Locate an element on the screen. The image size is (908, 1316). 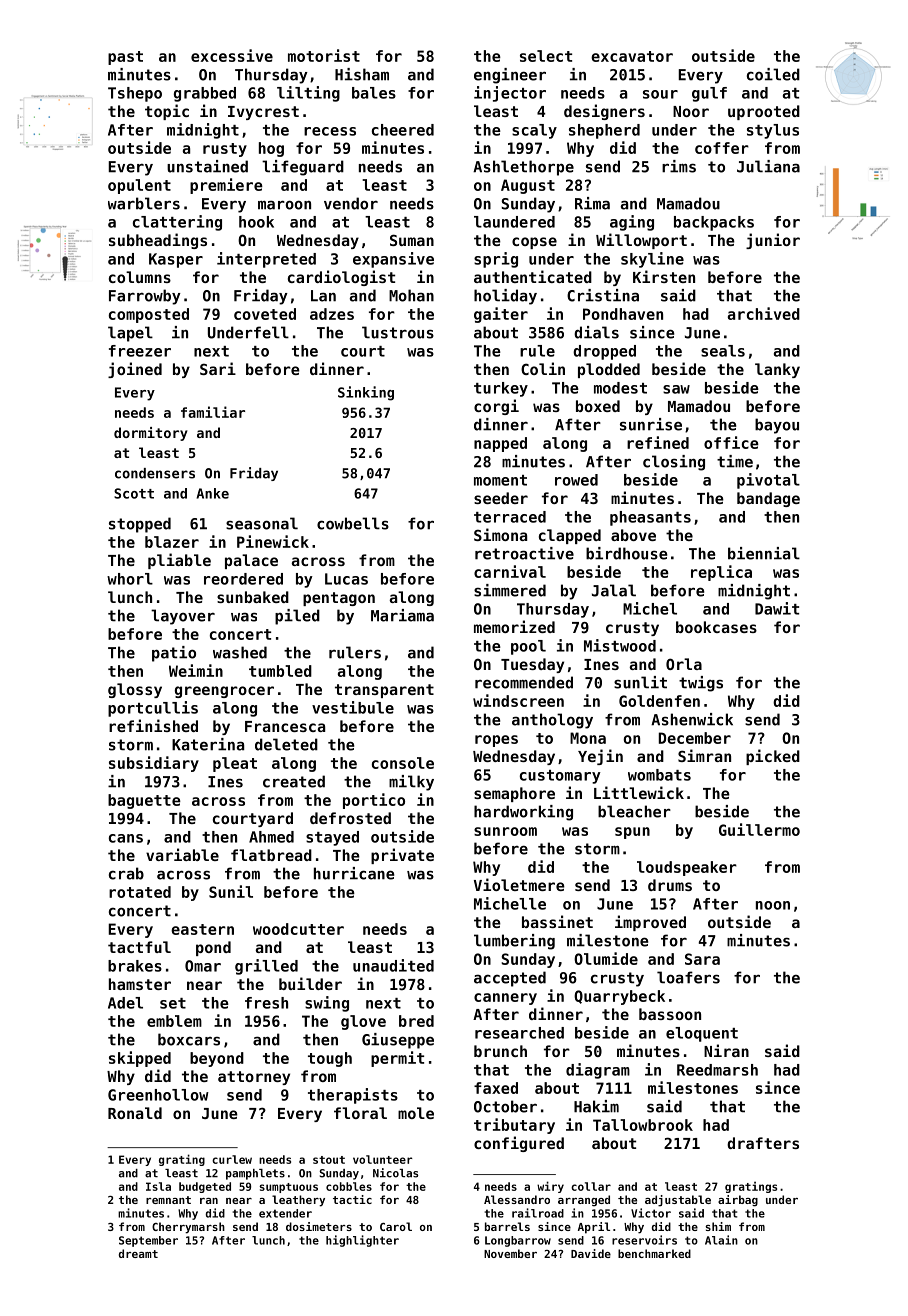
pleat is located at coordinates (235, 764).
